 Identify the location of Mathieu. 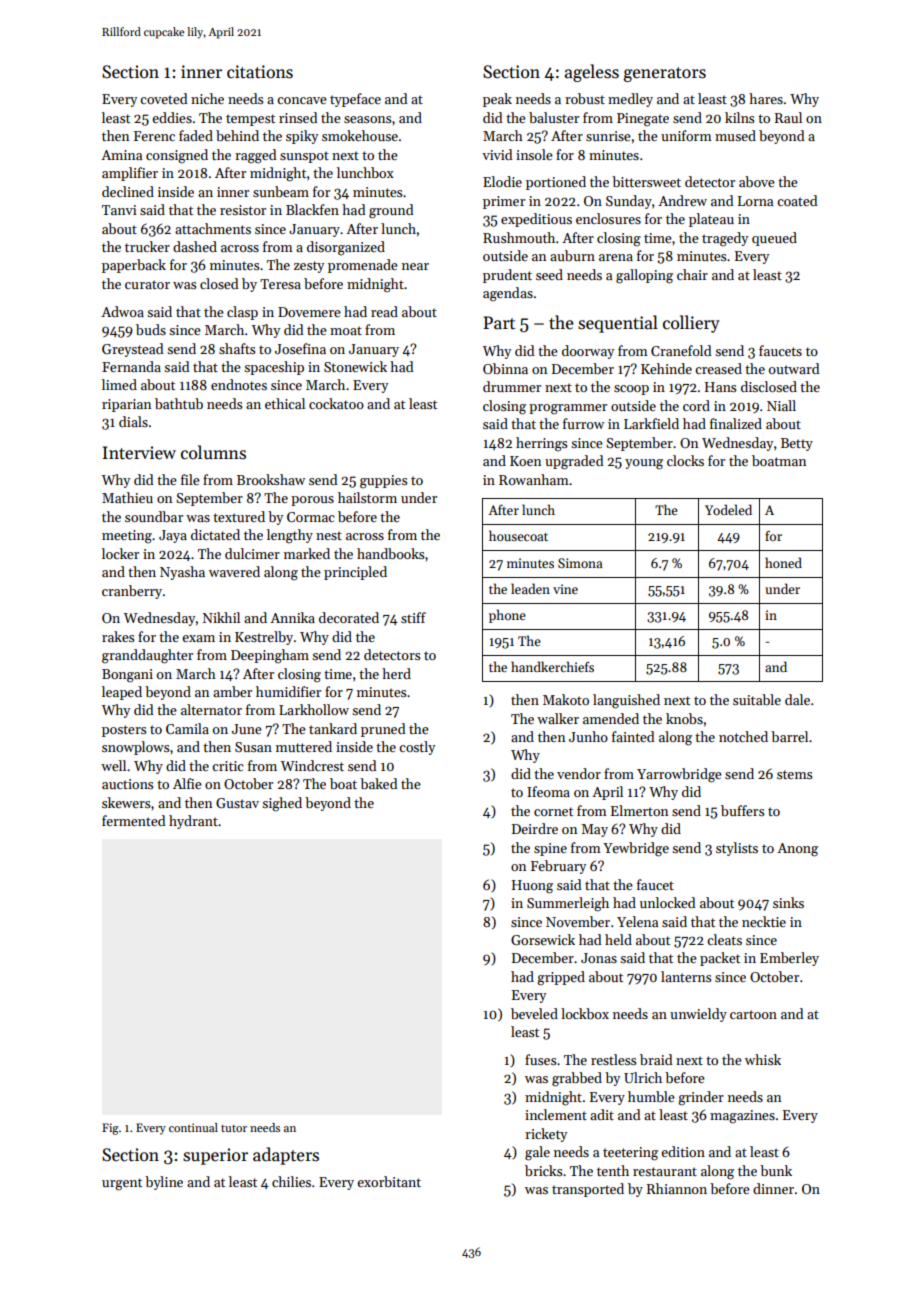
(127, 497).
